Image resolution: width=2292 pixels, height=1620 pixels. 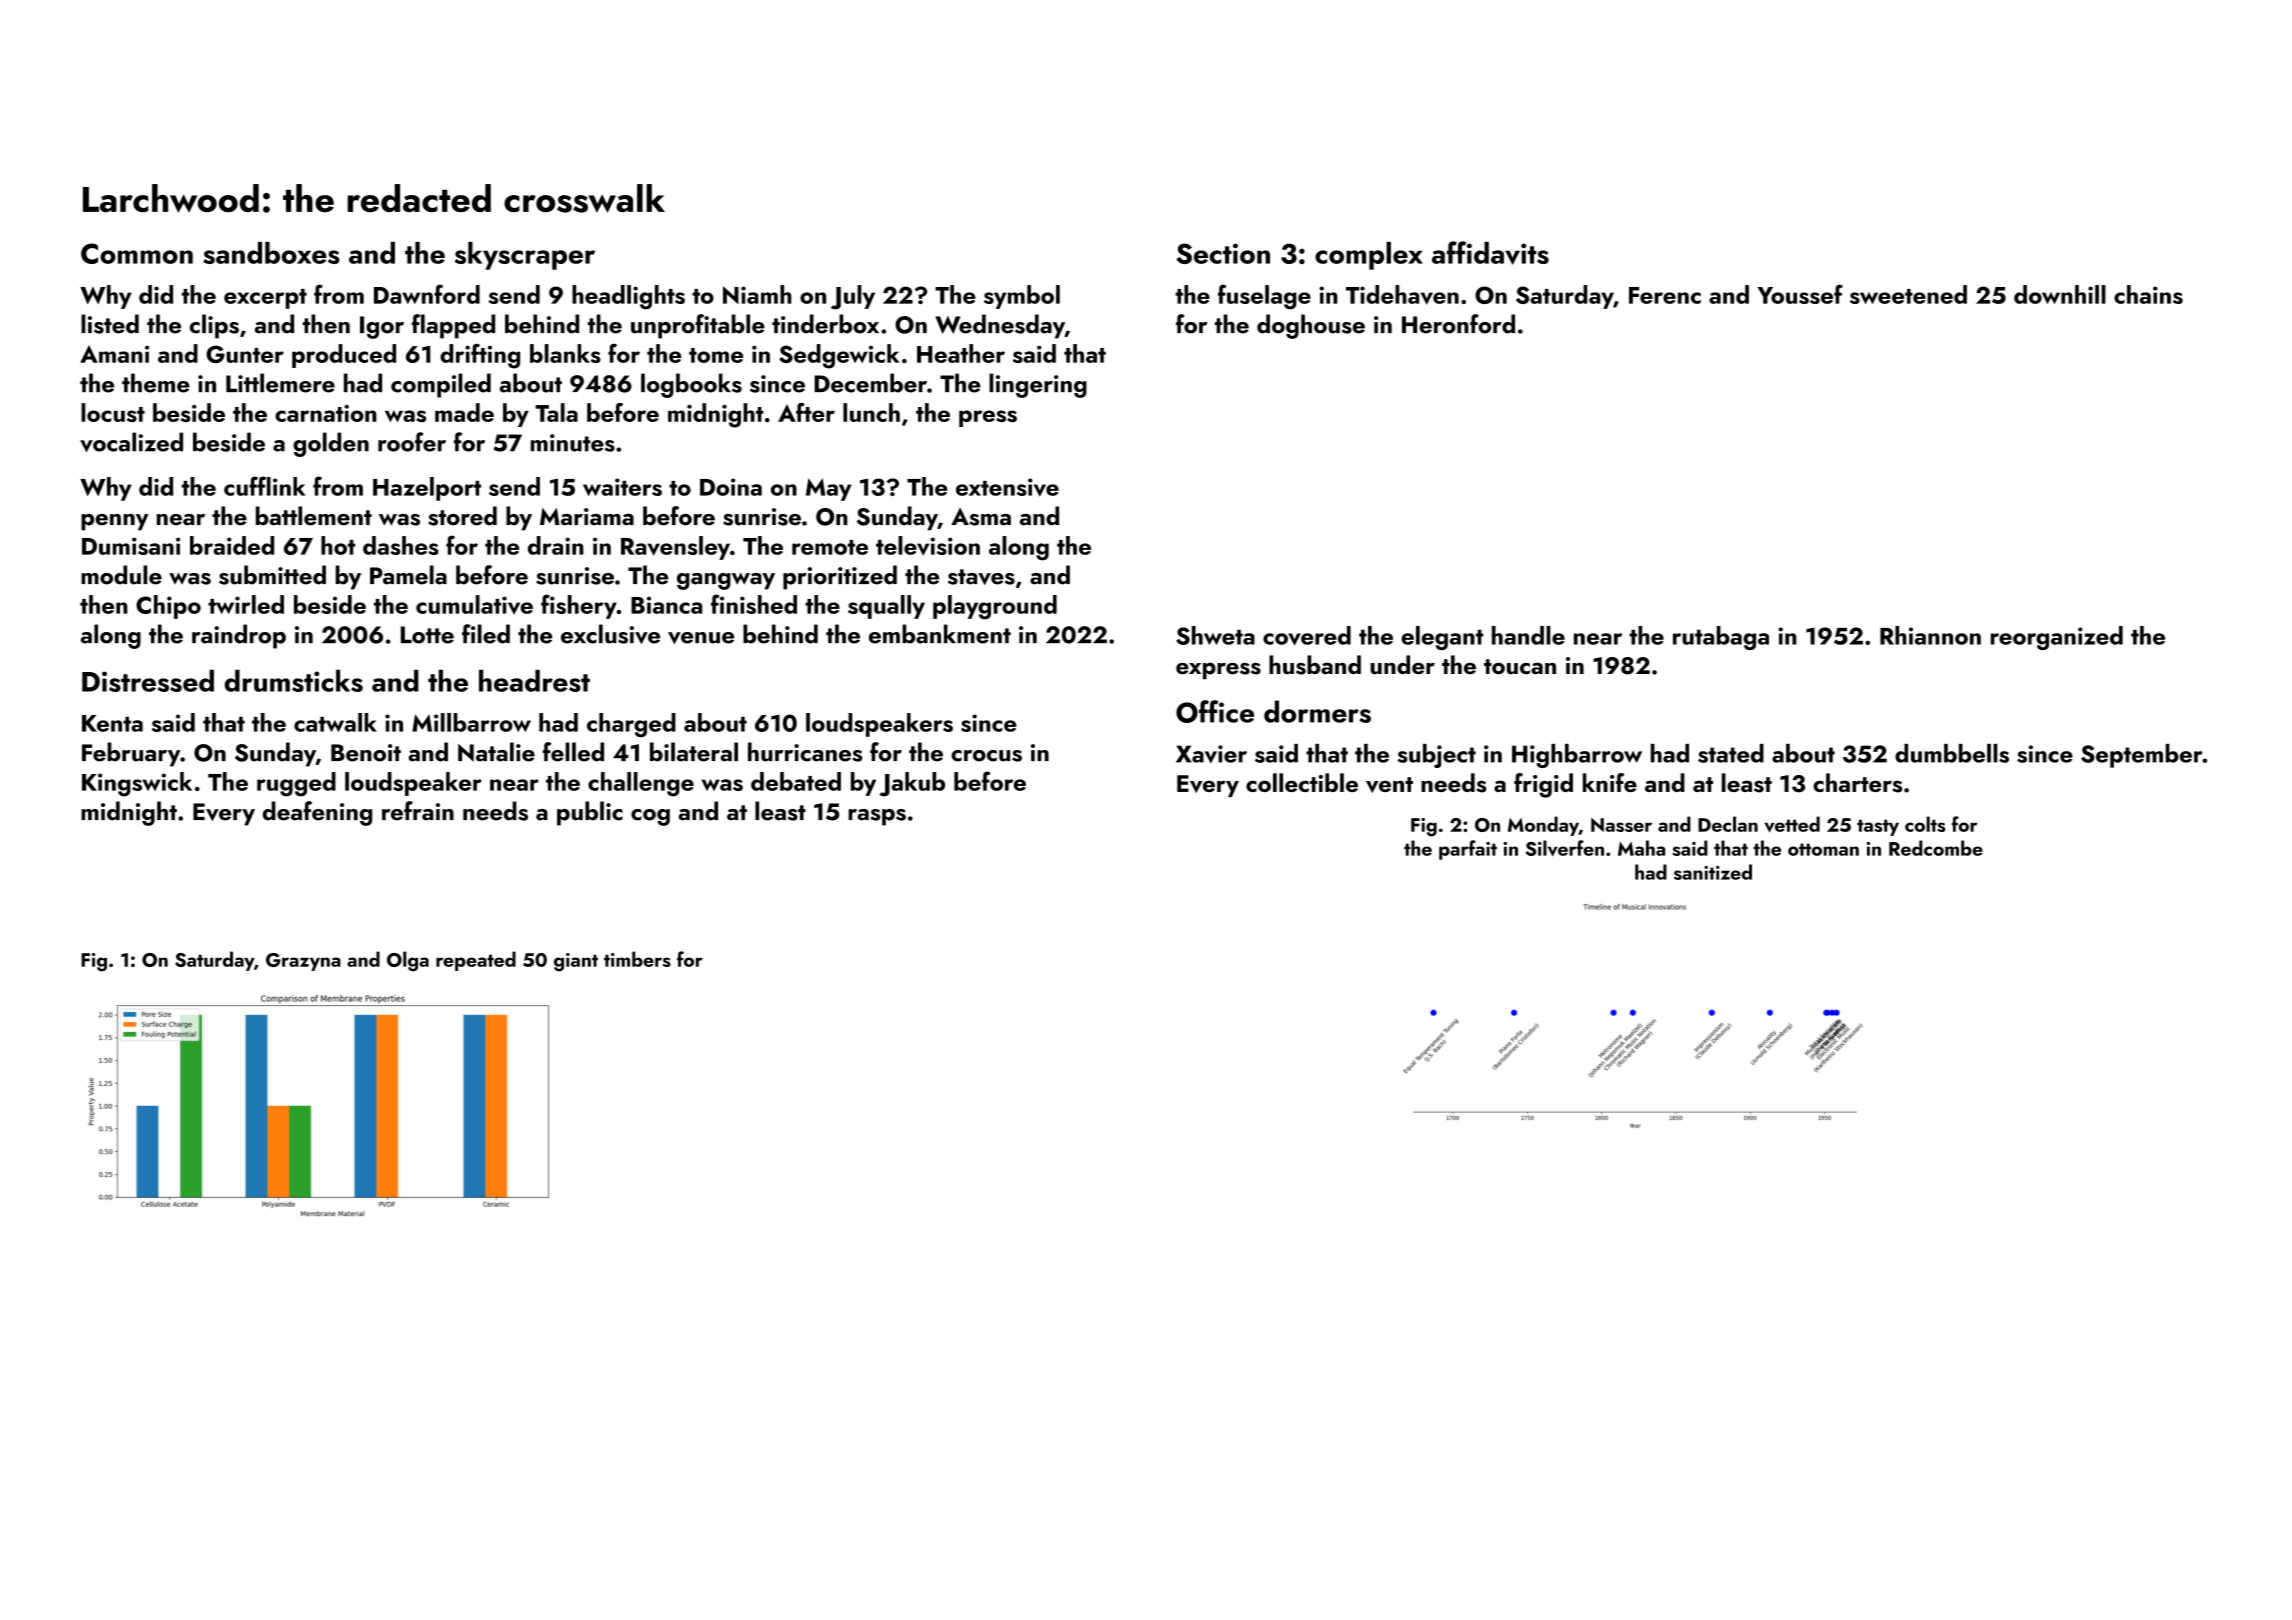 I want to click on Asma, so click(x=981, y=517).
